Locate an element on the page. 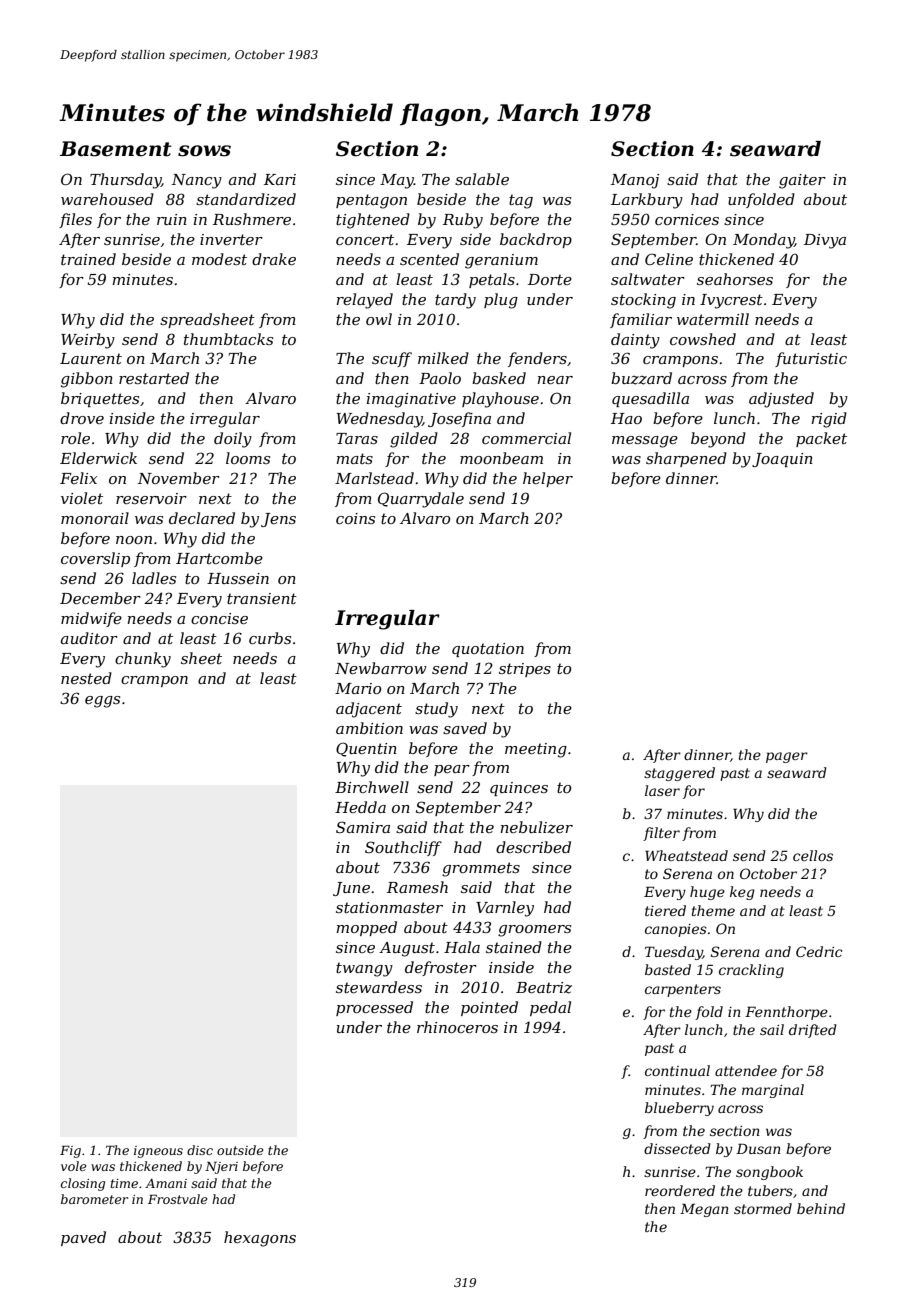 The width and height of the page is (908, 1316). inverter is located at coordinates (231, 239).
